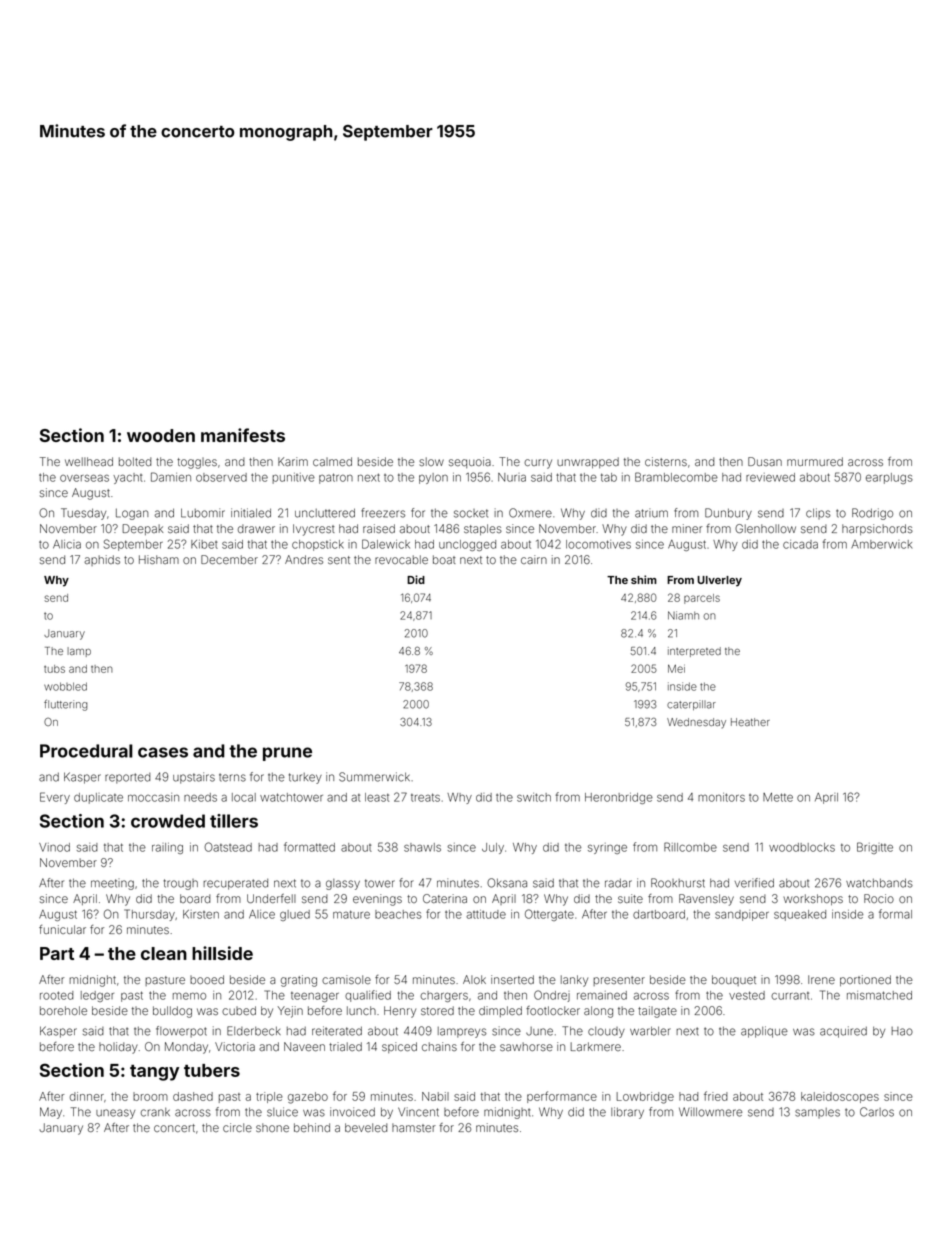 The image size is (952, 1233). What do you see at coordinates (676, 669) in the screenshot?
I see `Mei` at bounding box center [676, 669].
